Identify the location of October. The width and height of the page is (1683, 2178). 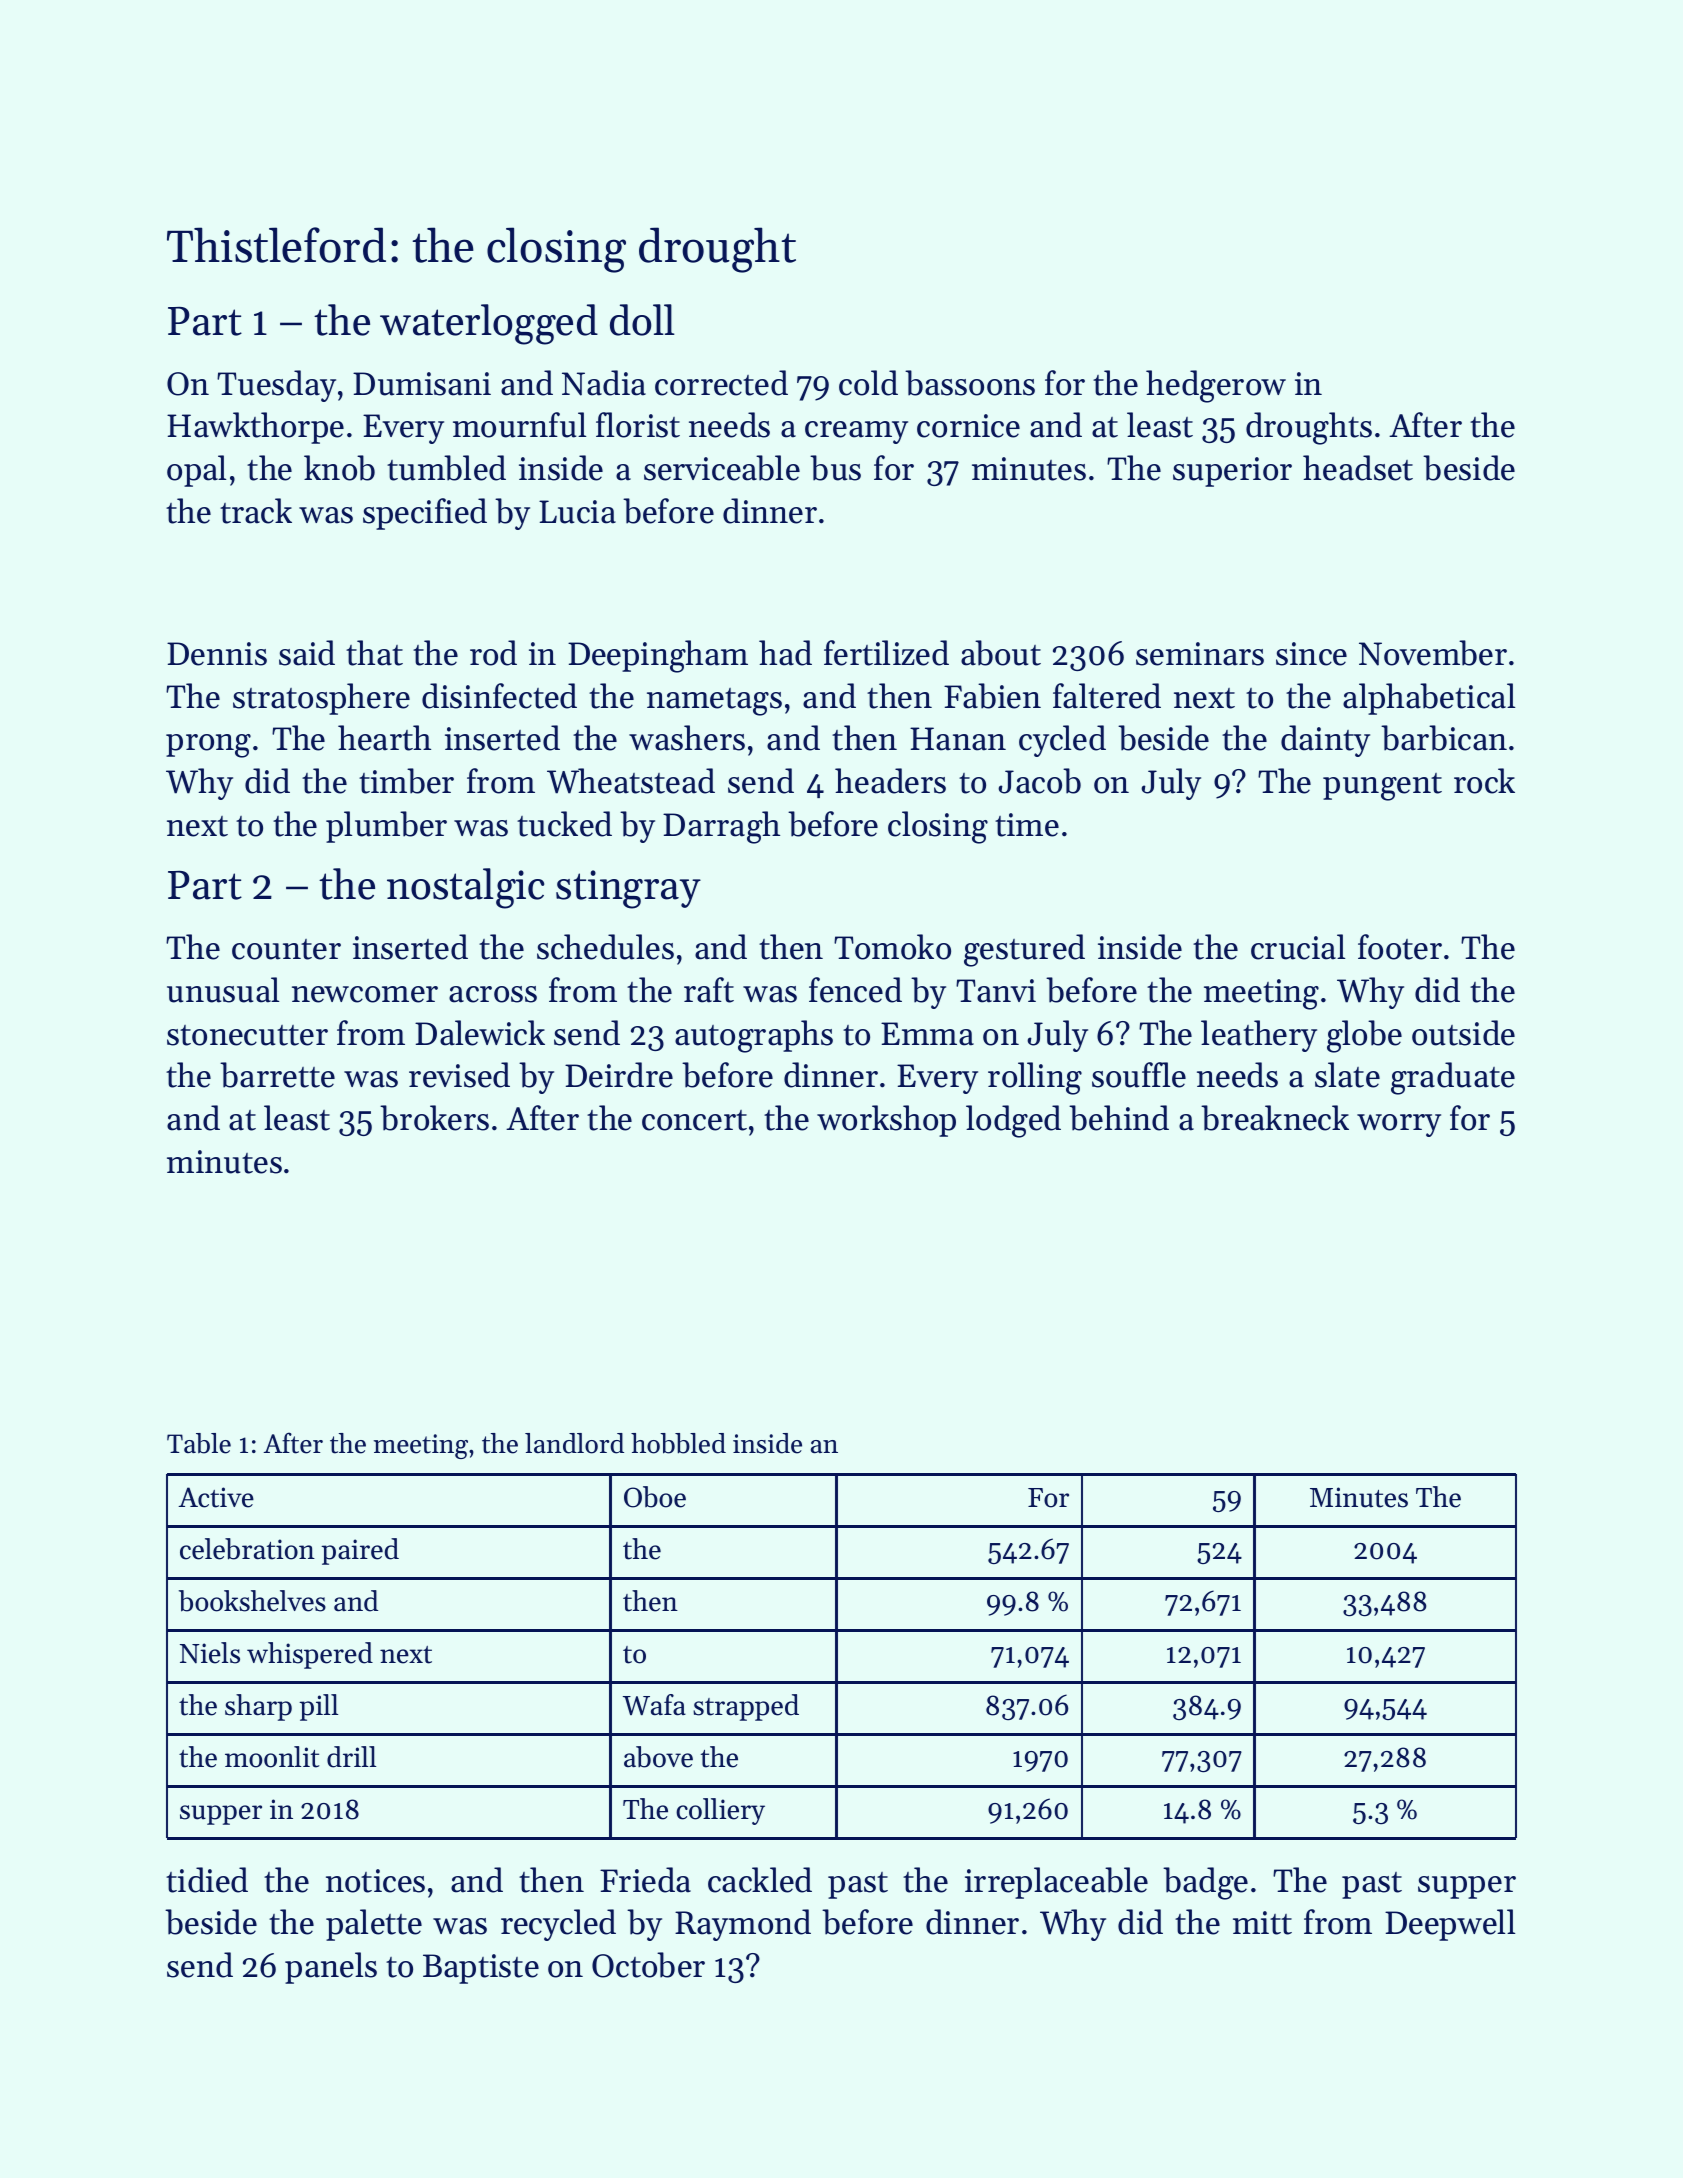
(648, 1965).
